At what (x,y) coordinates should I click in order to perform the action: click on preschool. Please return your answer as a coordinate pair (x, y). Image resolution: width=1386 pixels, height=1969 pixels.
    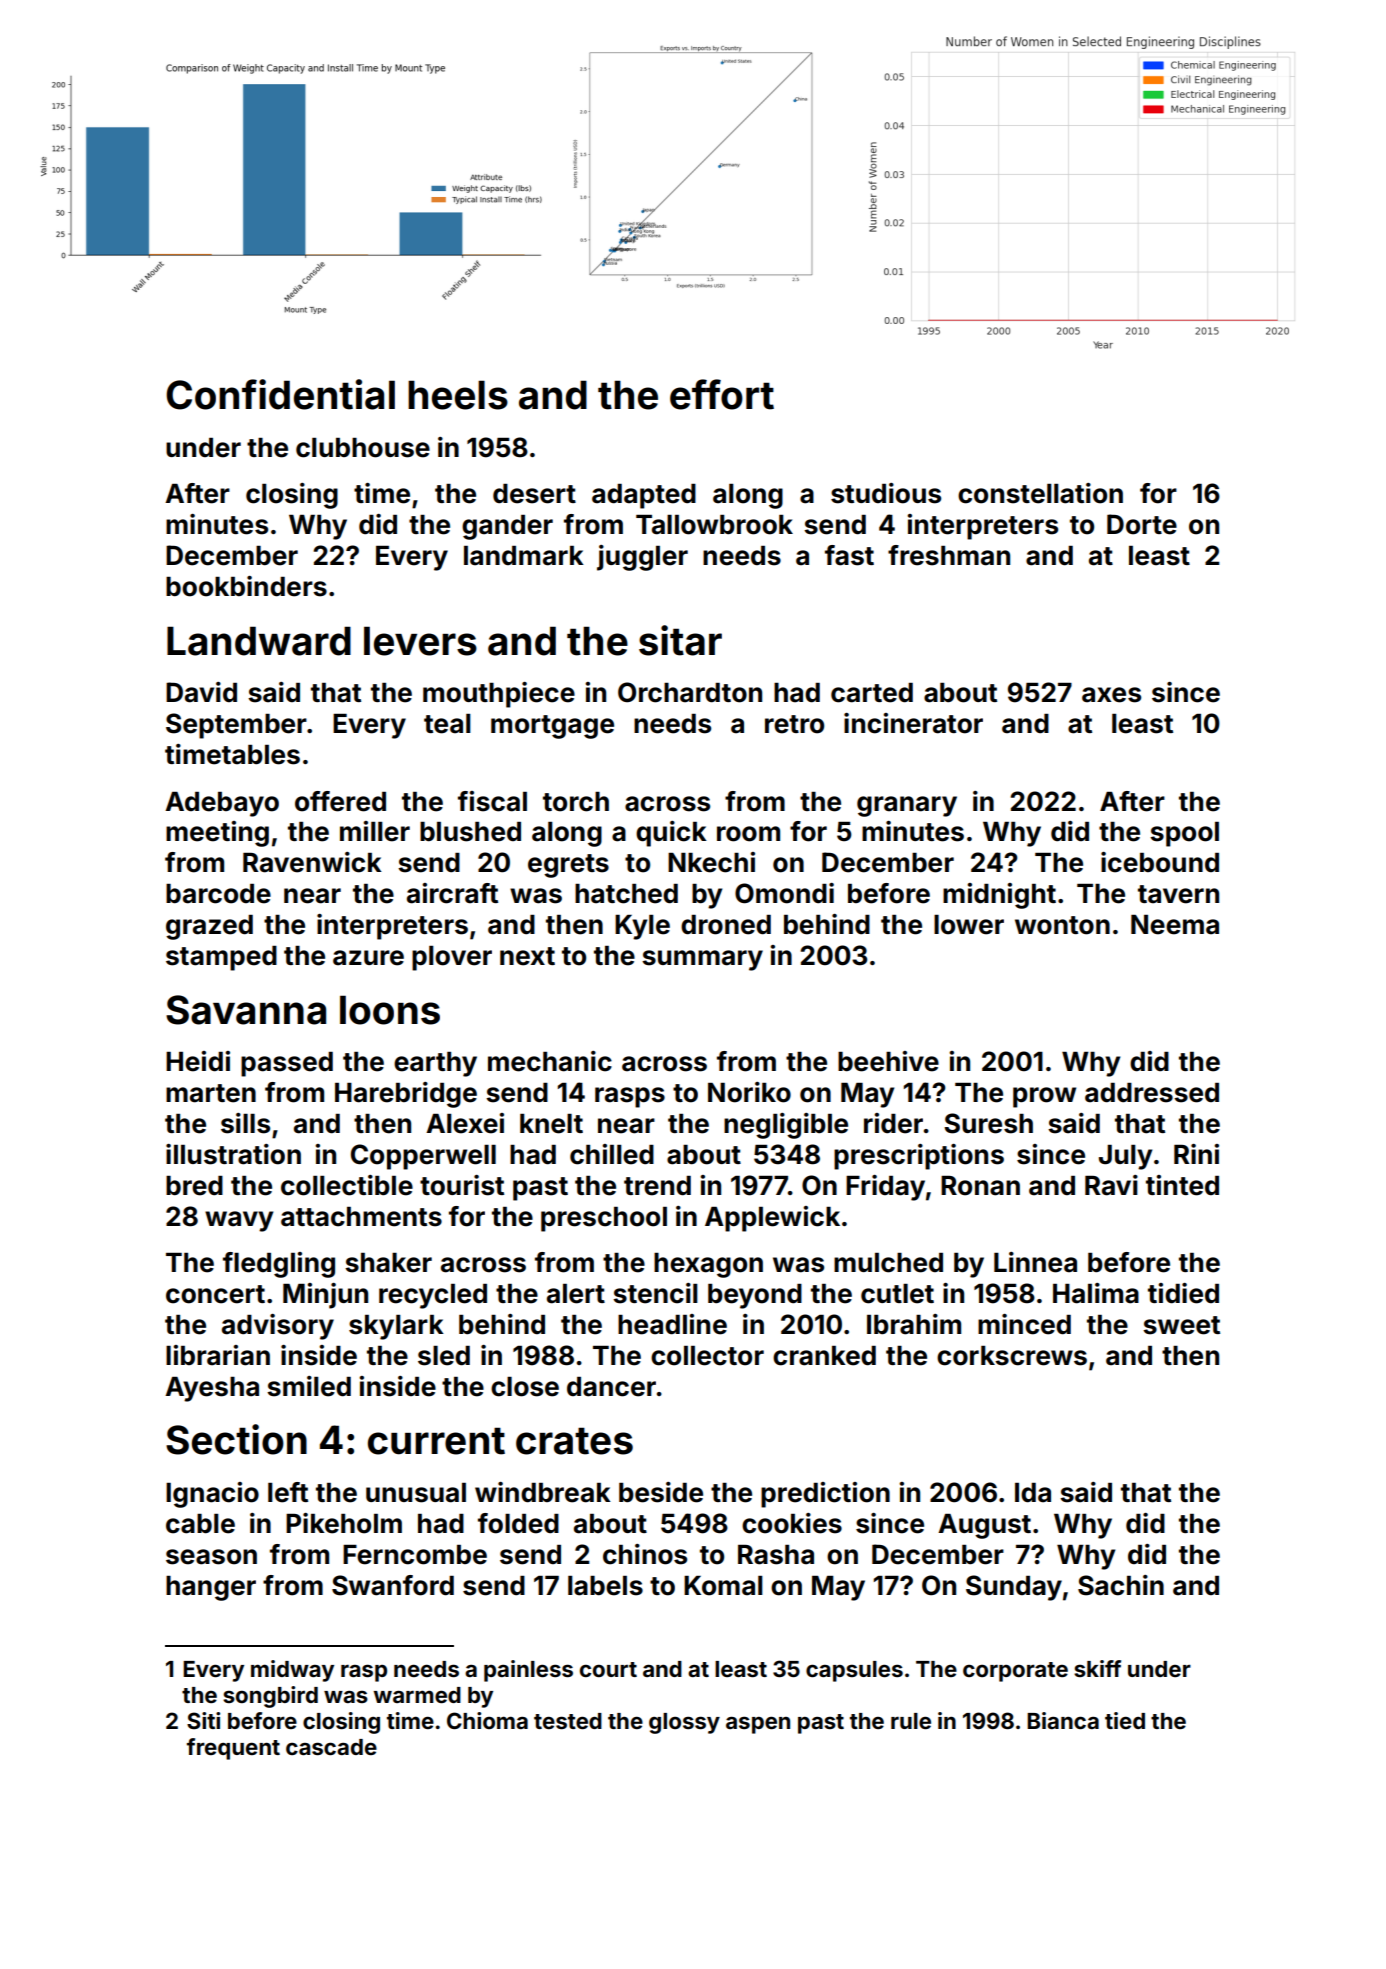
    Looking at the image, I should click on (604, 1219).
